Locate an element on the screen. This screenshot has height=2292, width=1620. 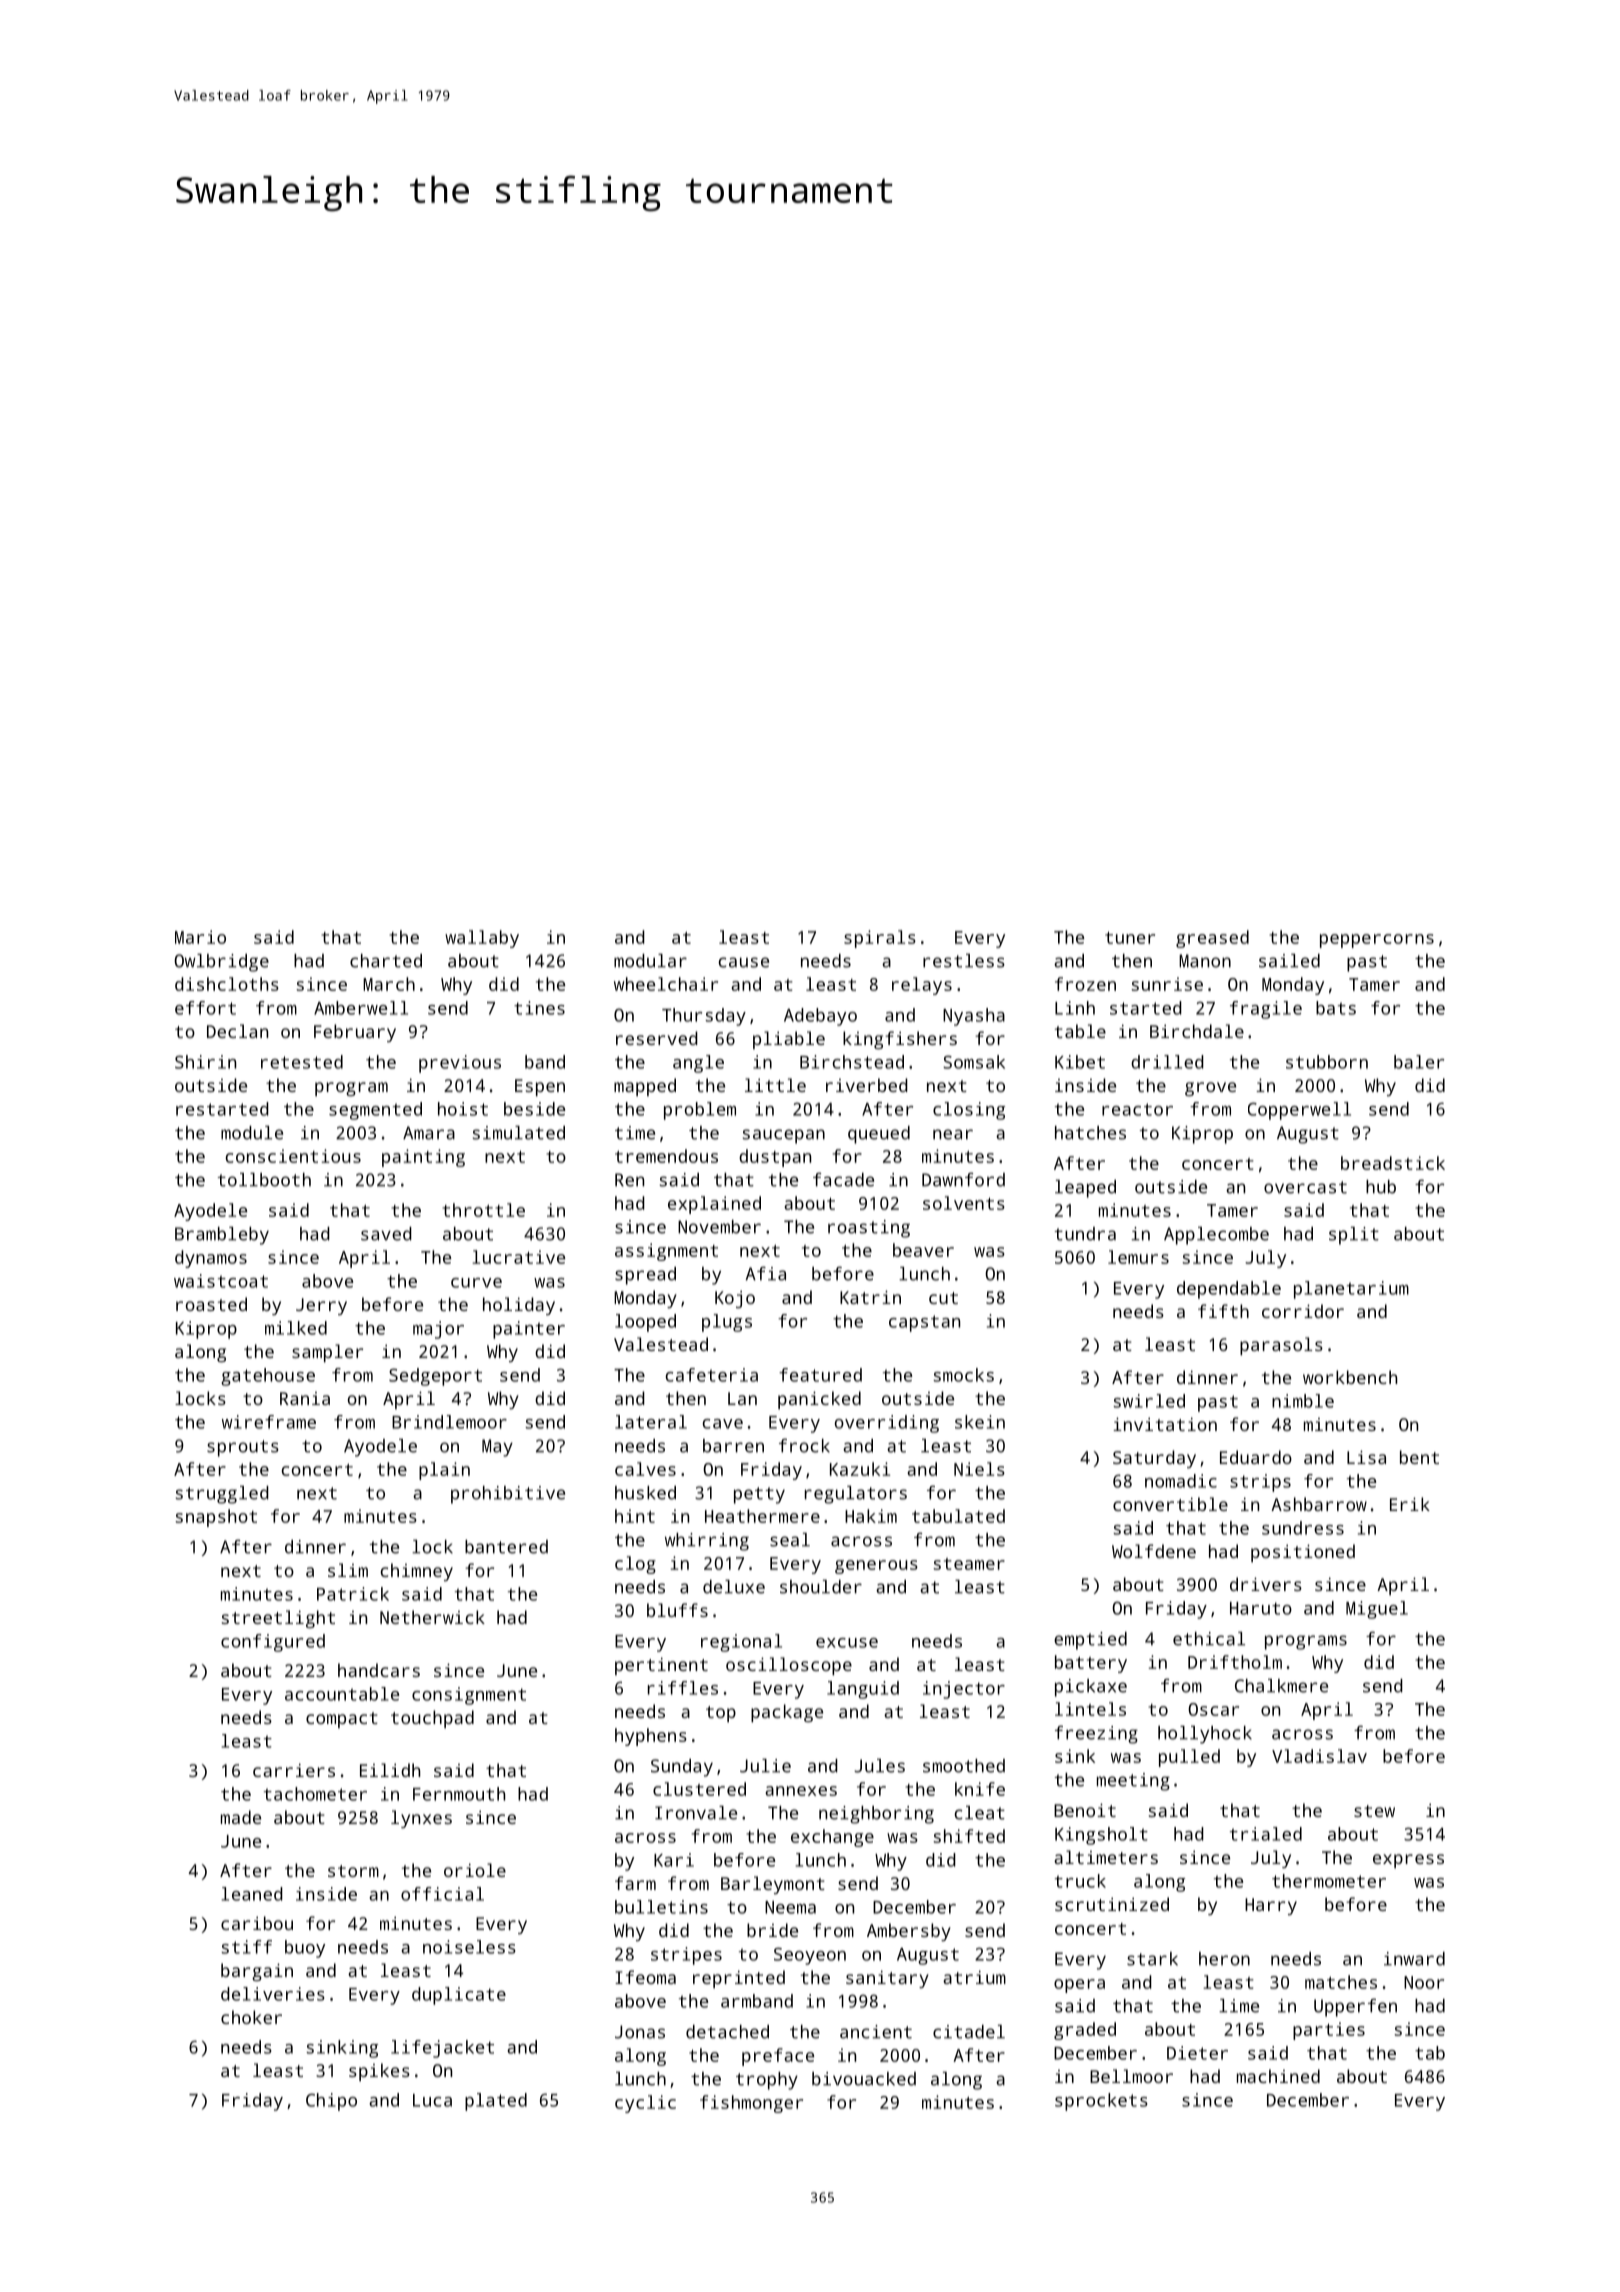
baler is located at coordinates (1419, 1062).
